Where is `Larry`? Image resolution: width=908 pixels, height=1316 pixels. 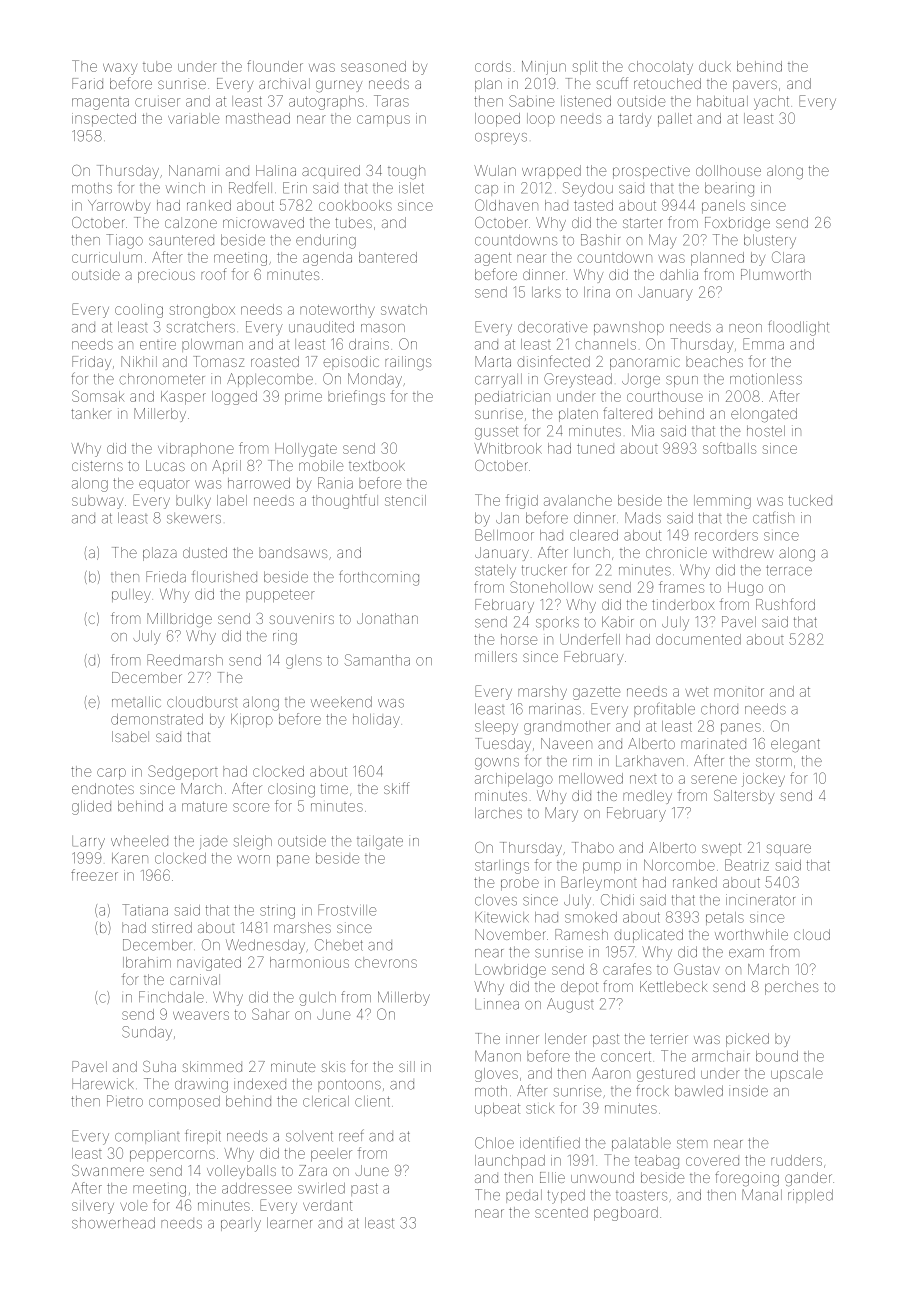
Larry is located at coordinates (88, 843).
